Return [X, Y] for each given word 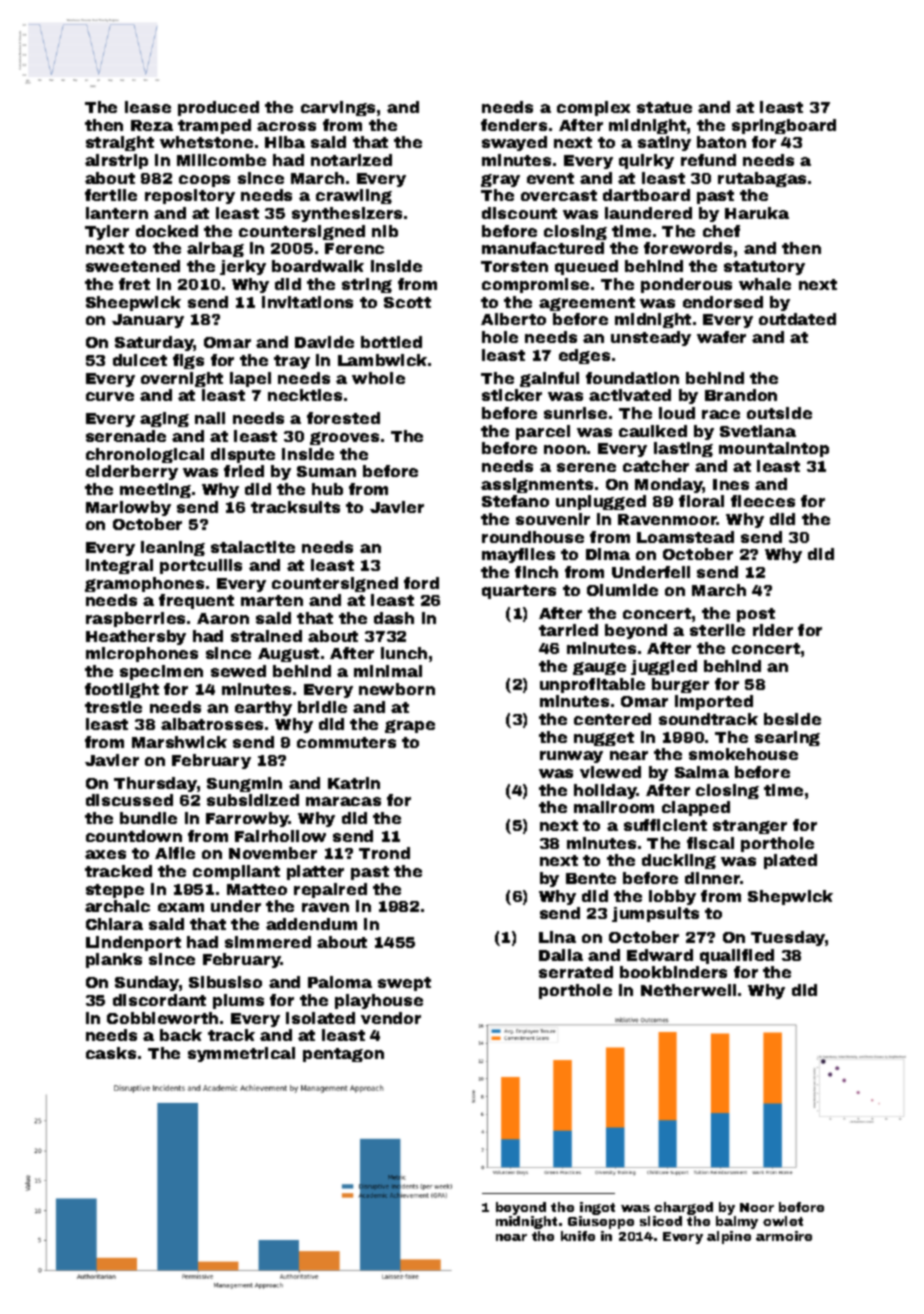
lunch [404, 653]
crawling [354, 196]
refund [708, 160]
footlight [122, 690]
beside [792, 719]
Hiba [285, 142]
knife [578, 1236]
